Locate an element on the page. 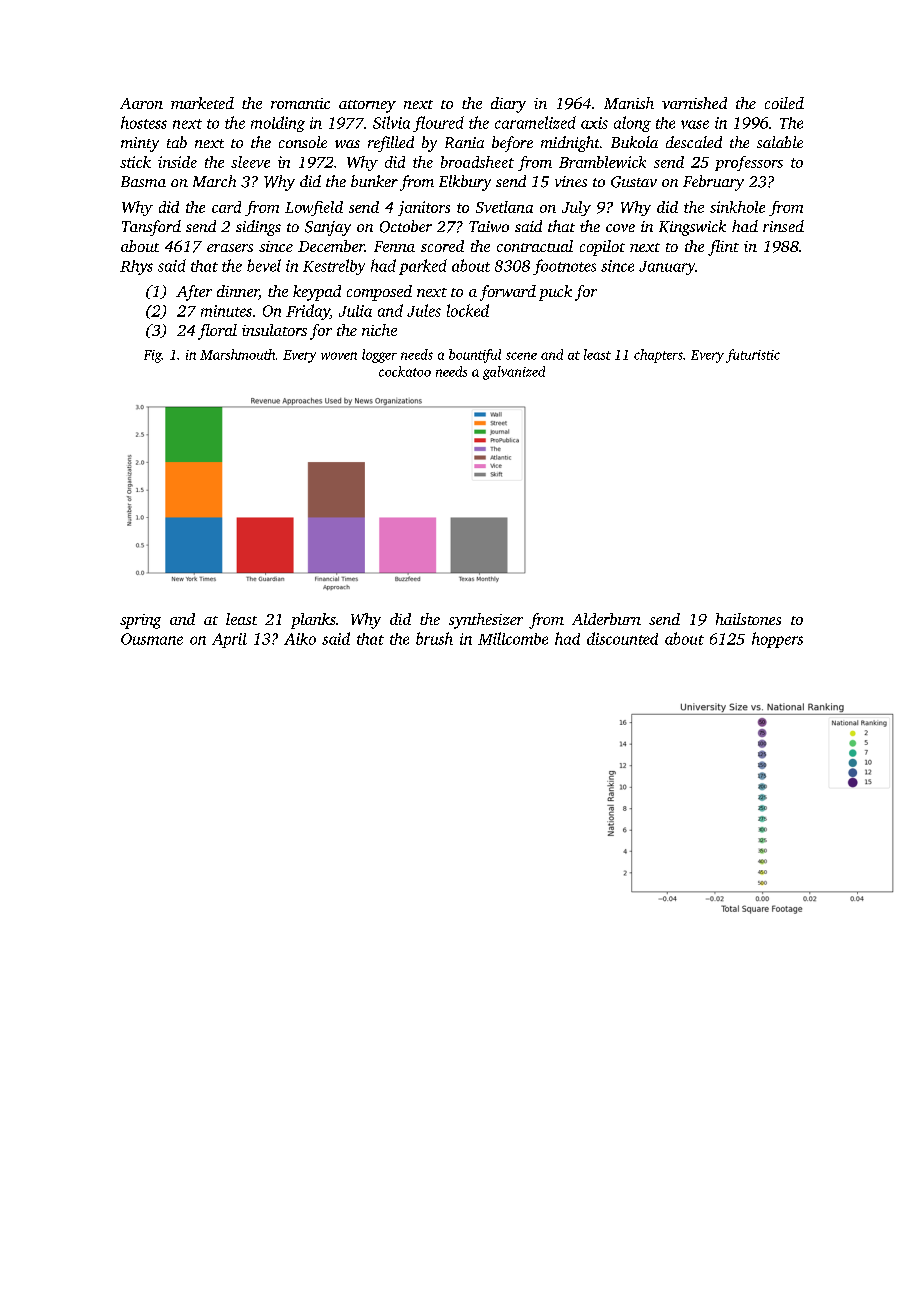 This image has height=1308, width=924. hailstones is located at coordinates (748, 619).
